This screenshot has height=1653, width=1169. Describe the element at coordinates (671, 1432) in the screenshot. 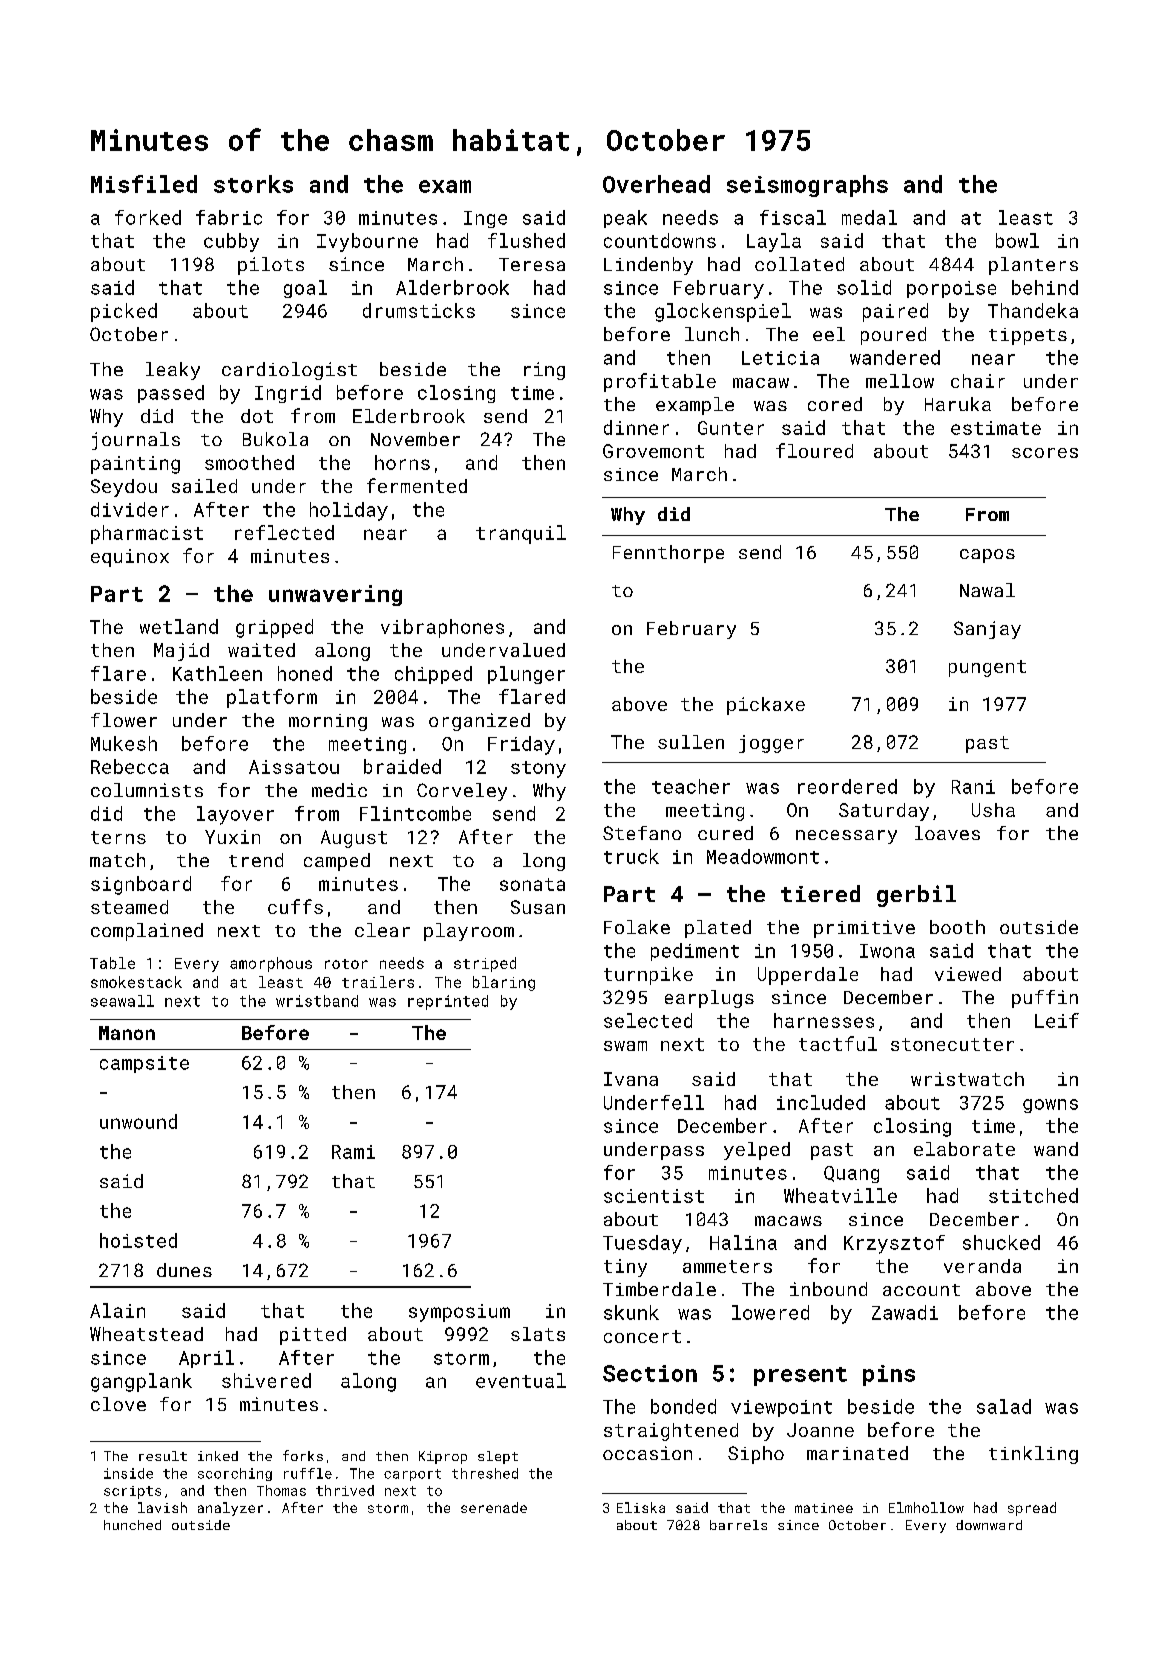

I see `straightened` at that location.
